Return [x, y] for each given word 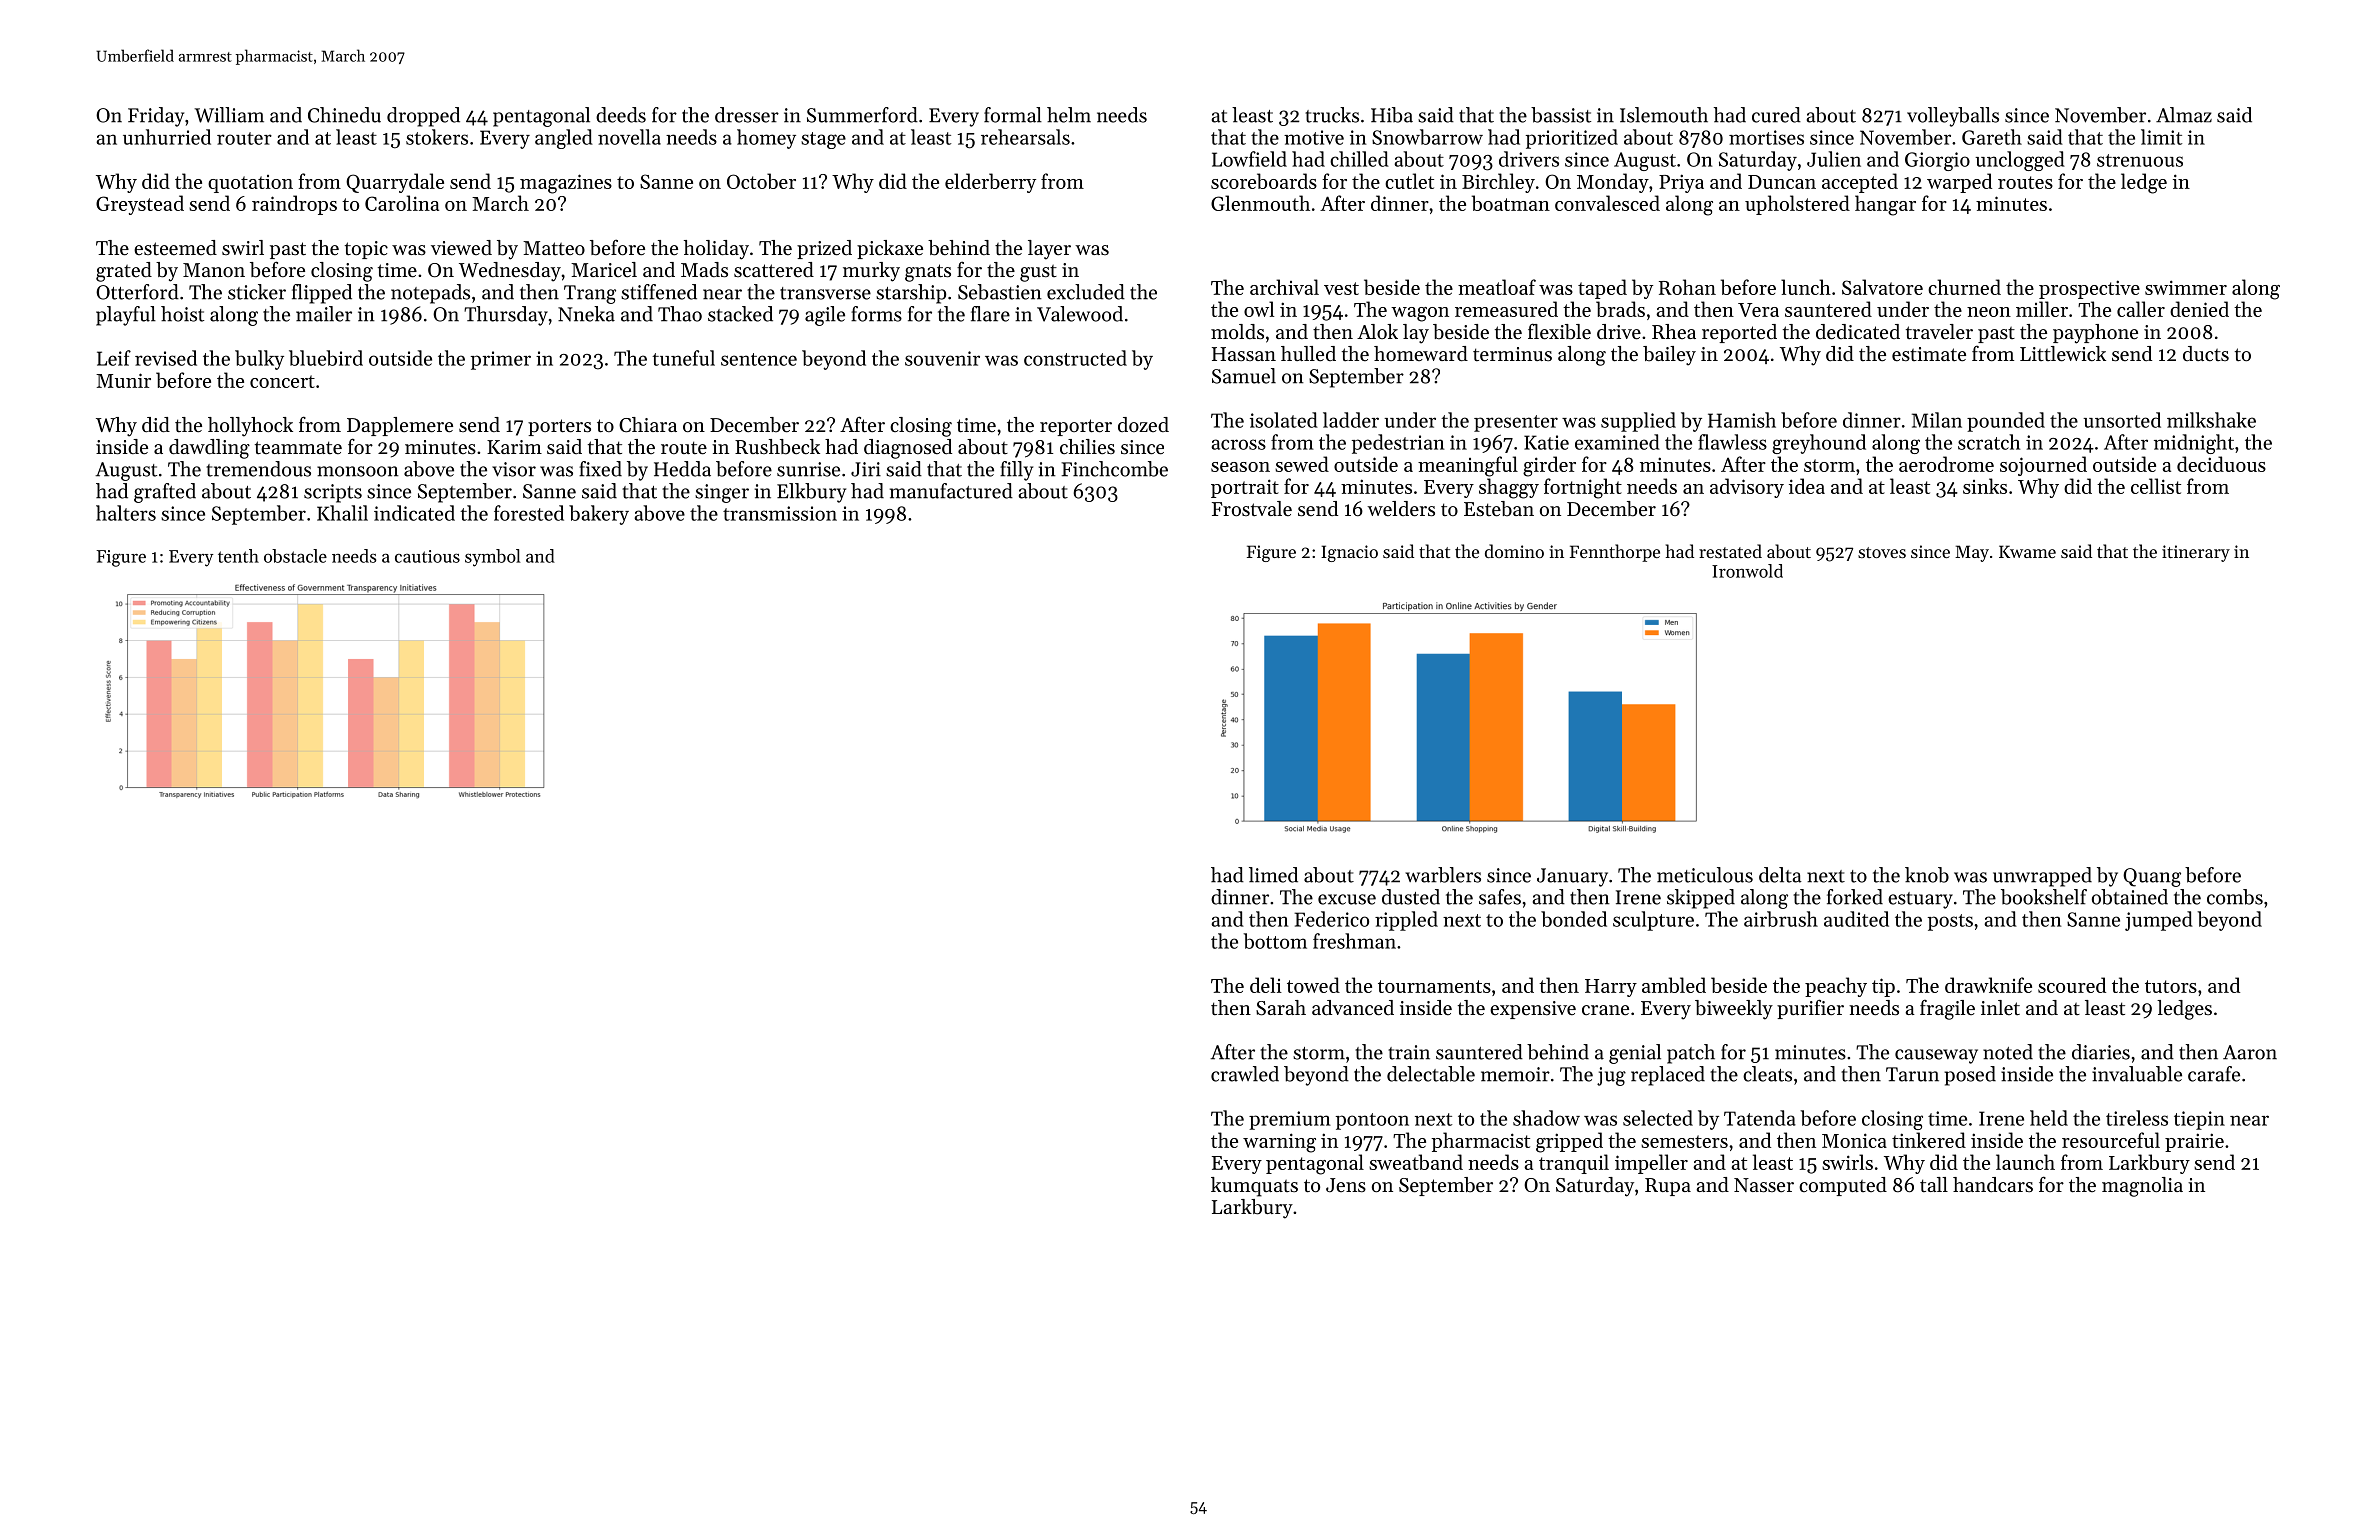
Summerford [862, 115]
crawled [1245, 1074]
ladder [1351, 420]
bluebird [326, 358]
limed [1273, 875]
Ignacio [1349, 553]
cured [1776, 115]
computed [1843, 1186]
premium [1290, 1120]
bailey [1669, 356]
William [229, 115]
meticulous [1705, 875]
